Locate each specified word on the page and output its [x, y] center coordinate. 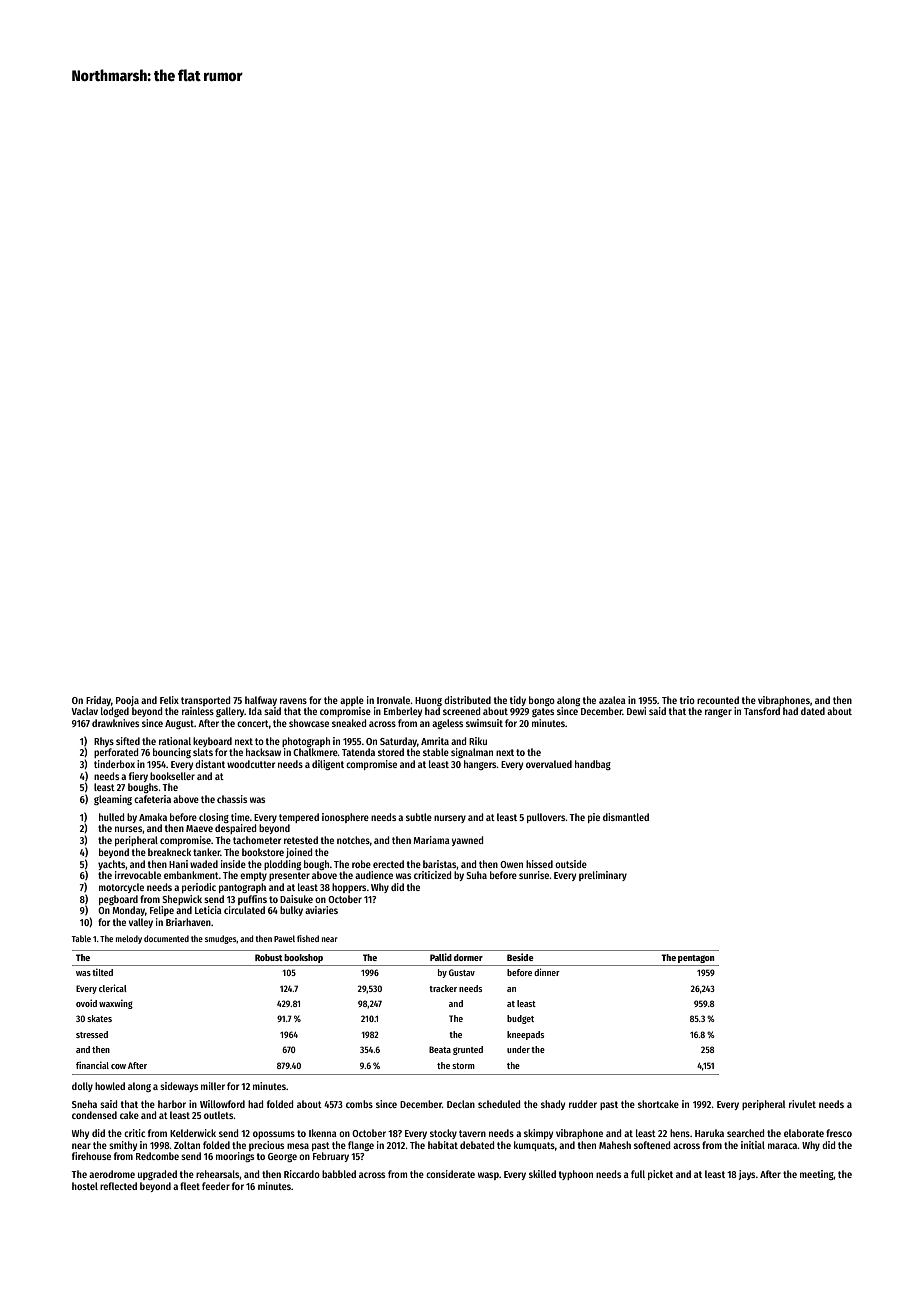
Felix [169, 700]
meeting [817, 1175]
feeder [216, 1186]
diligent [328, 765]
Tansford [762, 711]
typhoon [576, 1175]
